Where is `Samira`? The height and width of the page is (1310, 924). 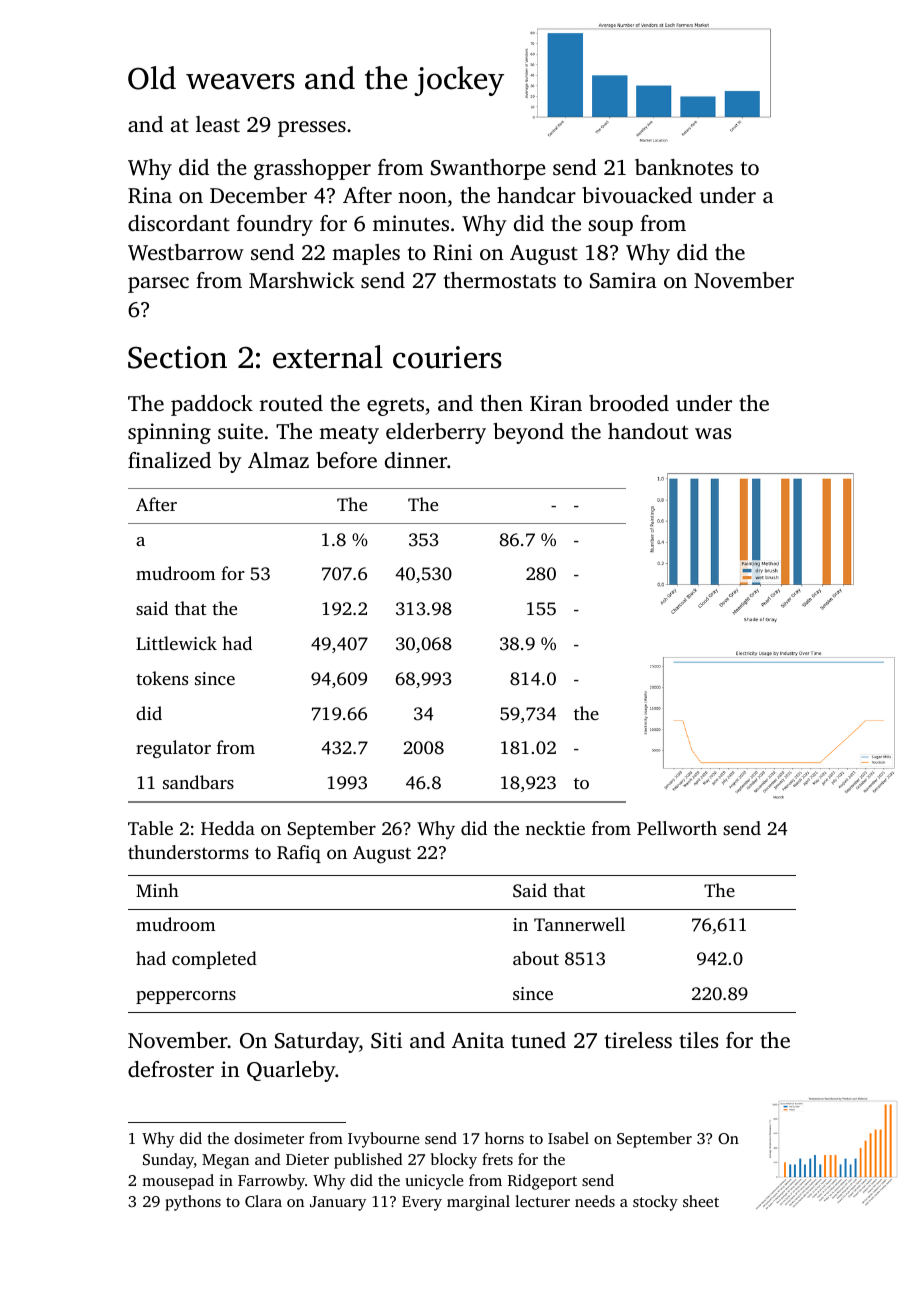 Samira is located at coordinates (623, 280).
